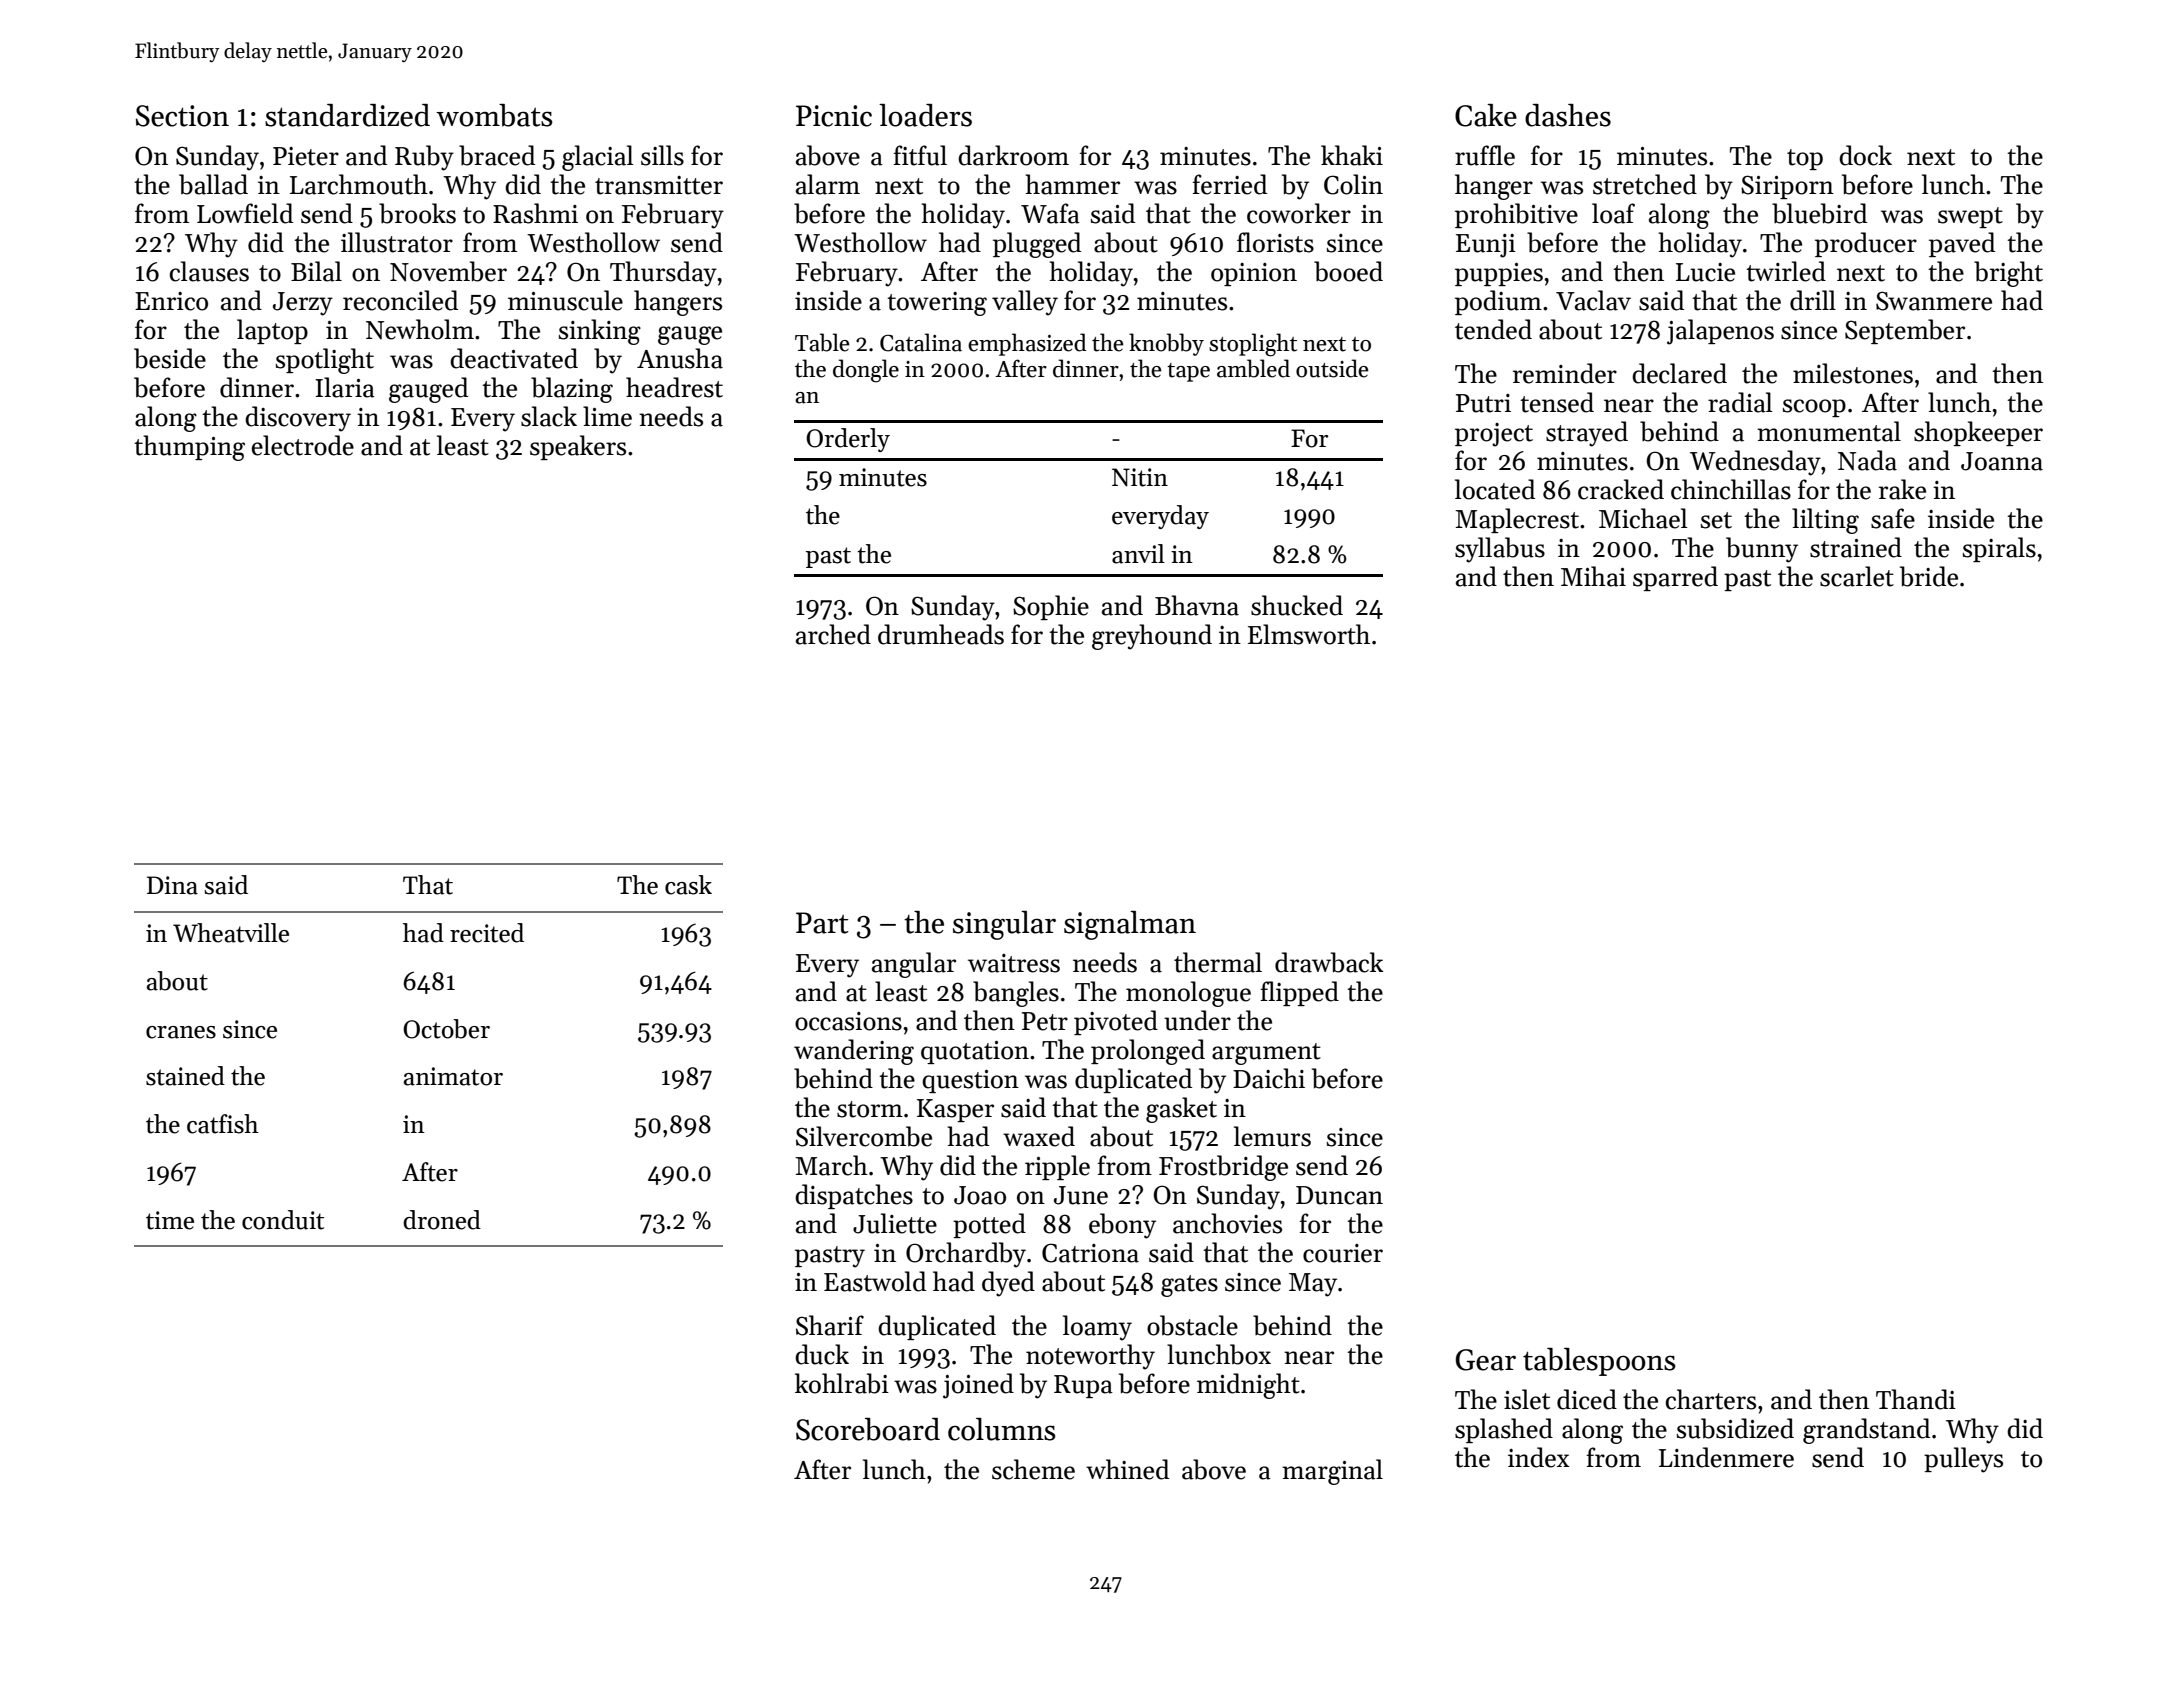  Describe the element at coordinates (231, 933) in the page. I see `Wheatville` at that location.
